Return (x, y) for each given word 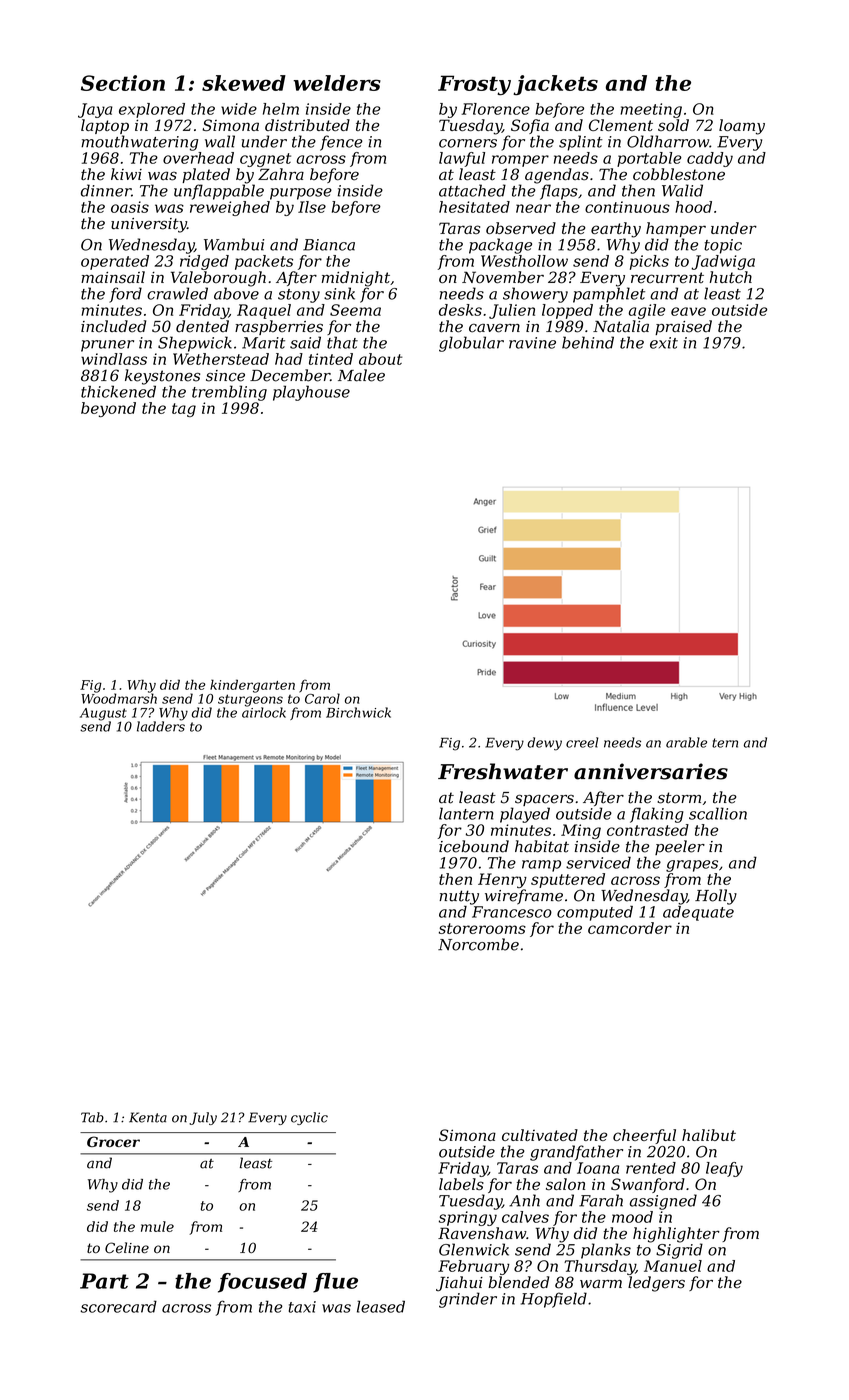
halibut (709, 1135)
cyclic (309, 1118)
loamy (742, 127)
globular (471, 344)
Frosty (474, 85)
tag (184, 410)
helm (281, 109)
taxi (302, 1307)
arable (686, 742)
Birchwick (358, 712)
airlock (264, 712)
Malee (361, 375)
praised (683, 327)
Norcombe (478, 944)
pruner (107, 346)
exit (664, 343)
